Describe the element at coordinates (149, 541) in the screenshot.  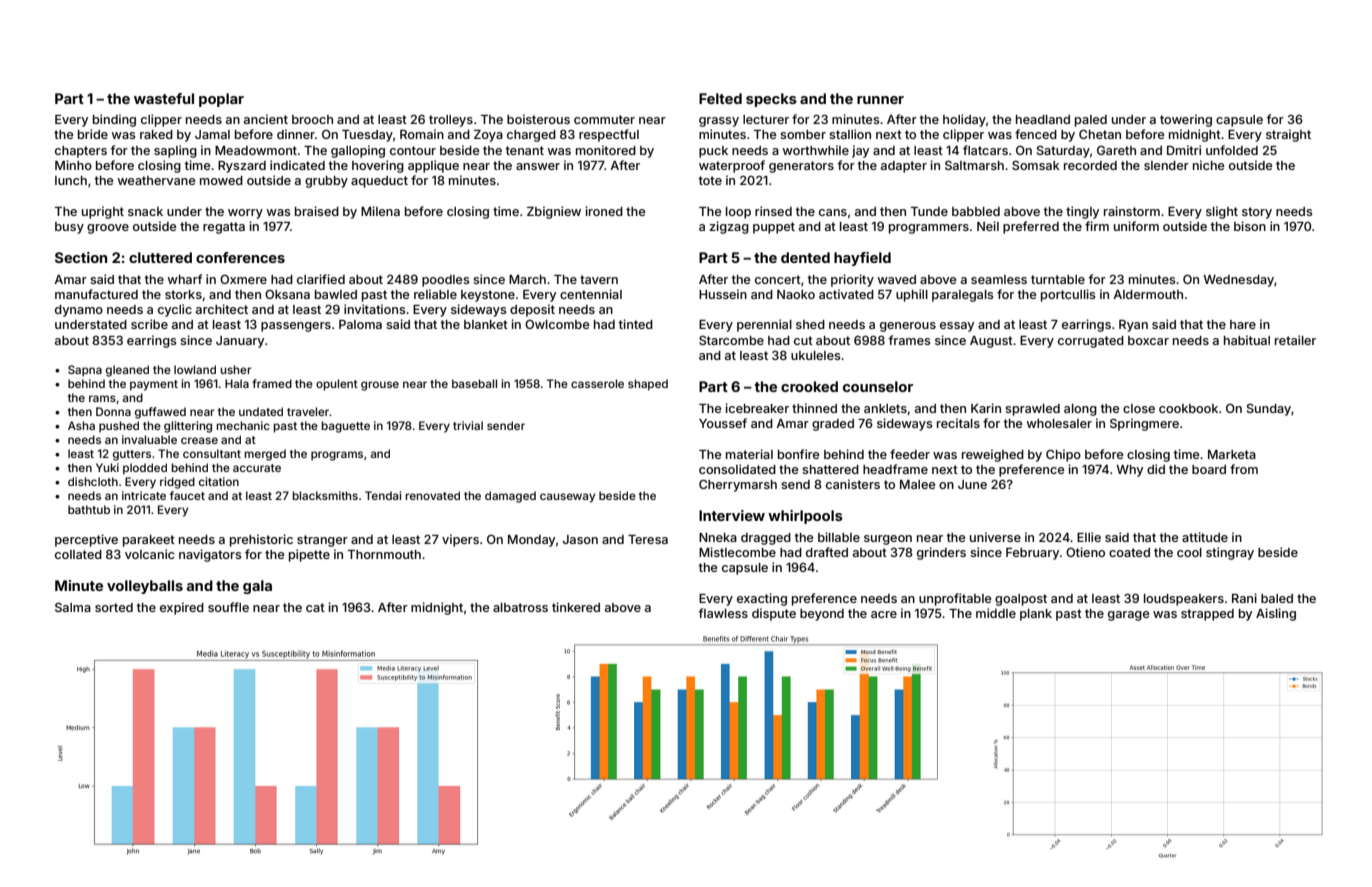
I see `parakeet` at that location.
